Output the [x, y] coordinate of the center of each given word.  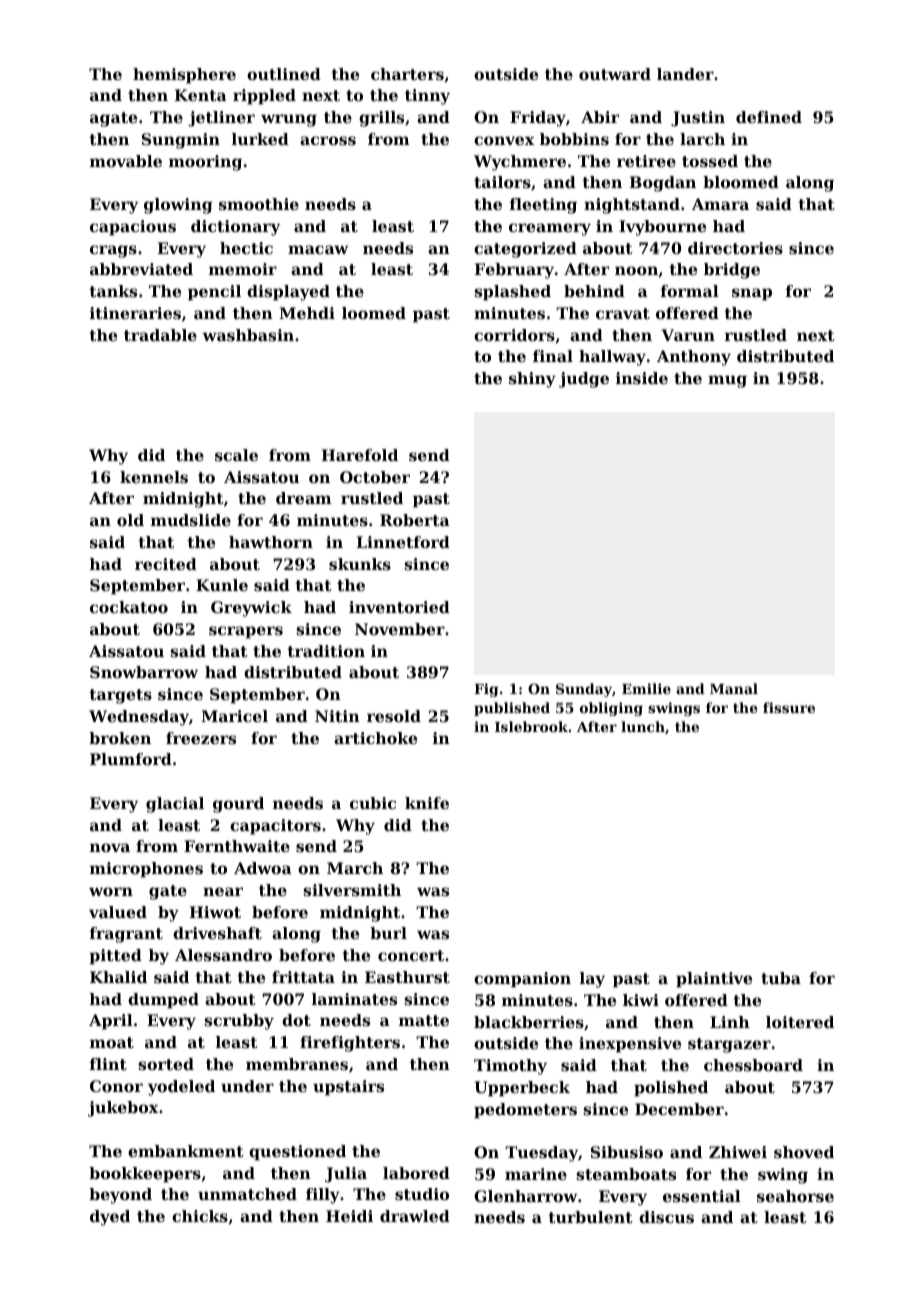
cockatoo [129, 607]
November [400, 629]
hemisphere [184, 76]
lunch [643, 726]
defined [769, 117]
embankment [186, 1151]
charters [407, 74]
